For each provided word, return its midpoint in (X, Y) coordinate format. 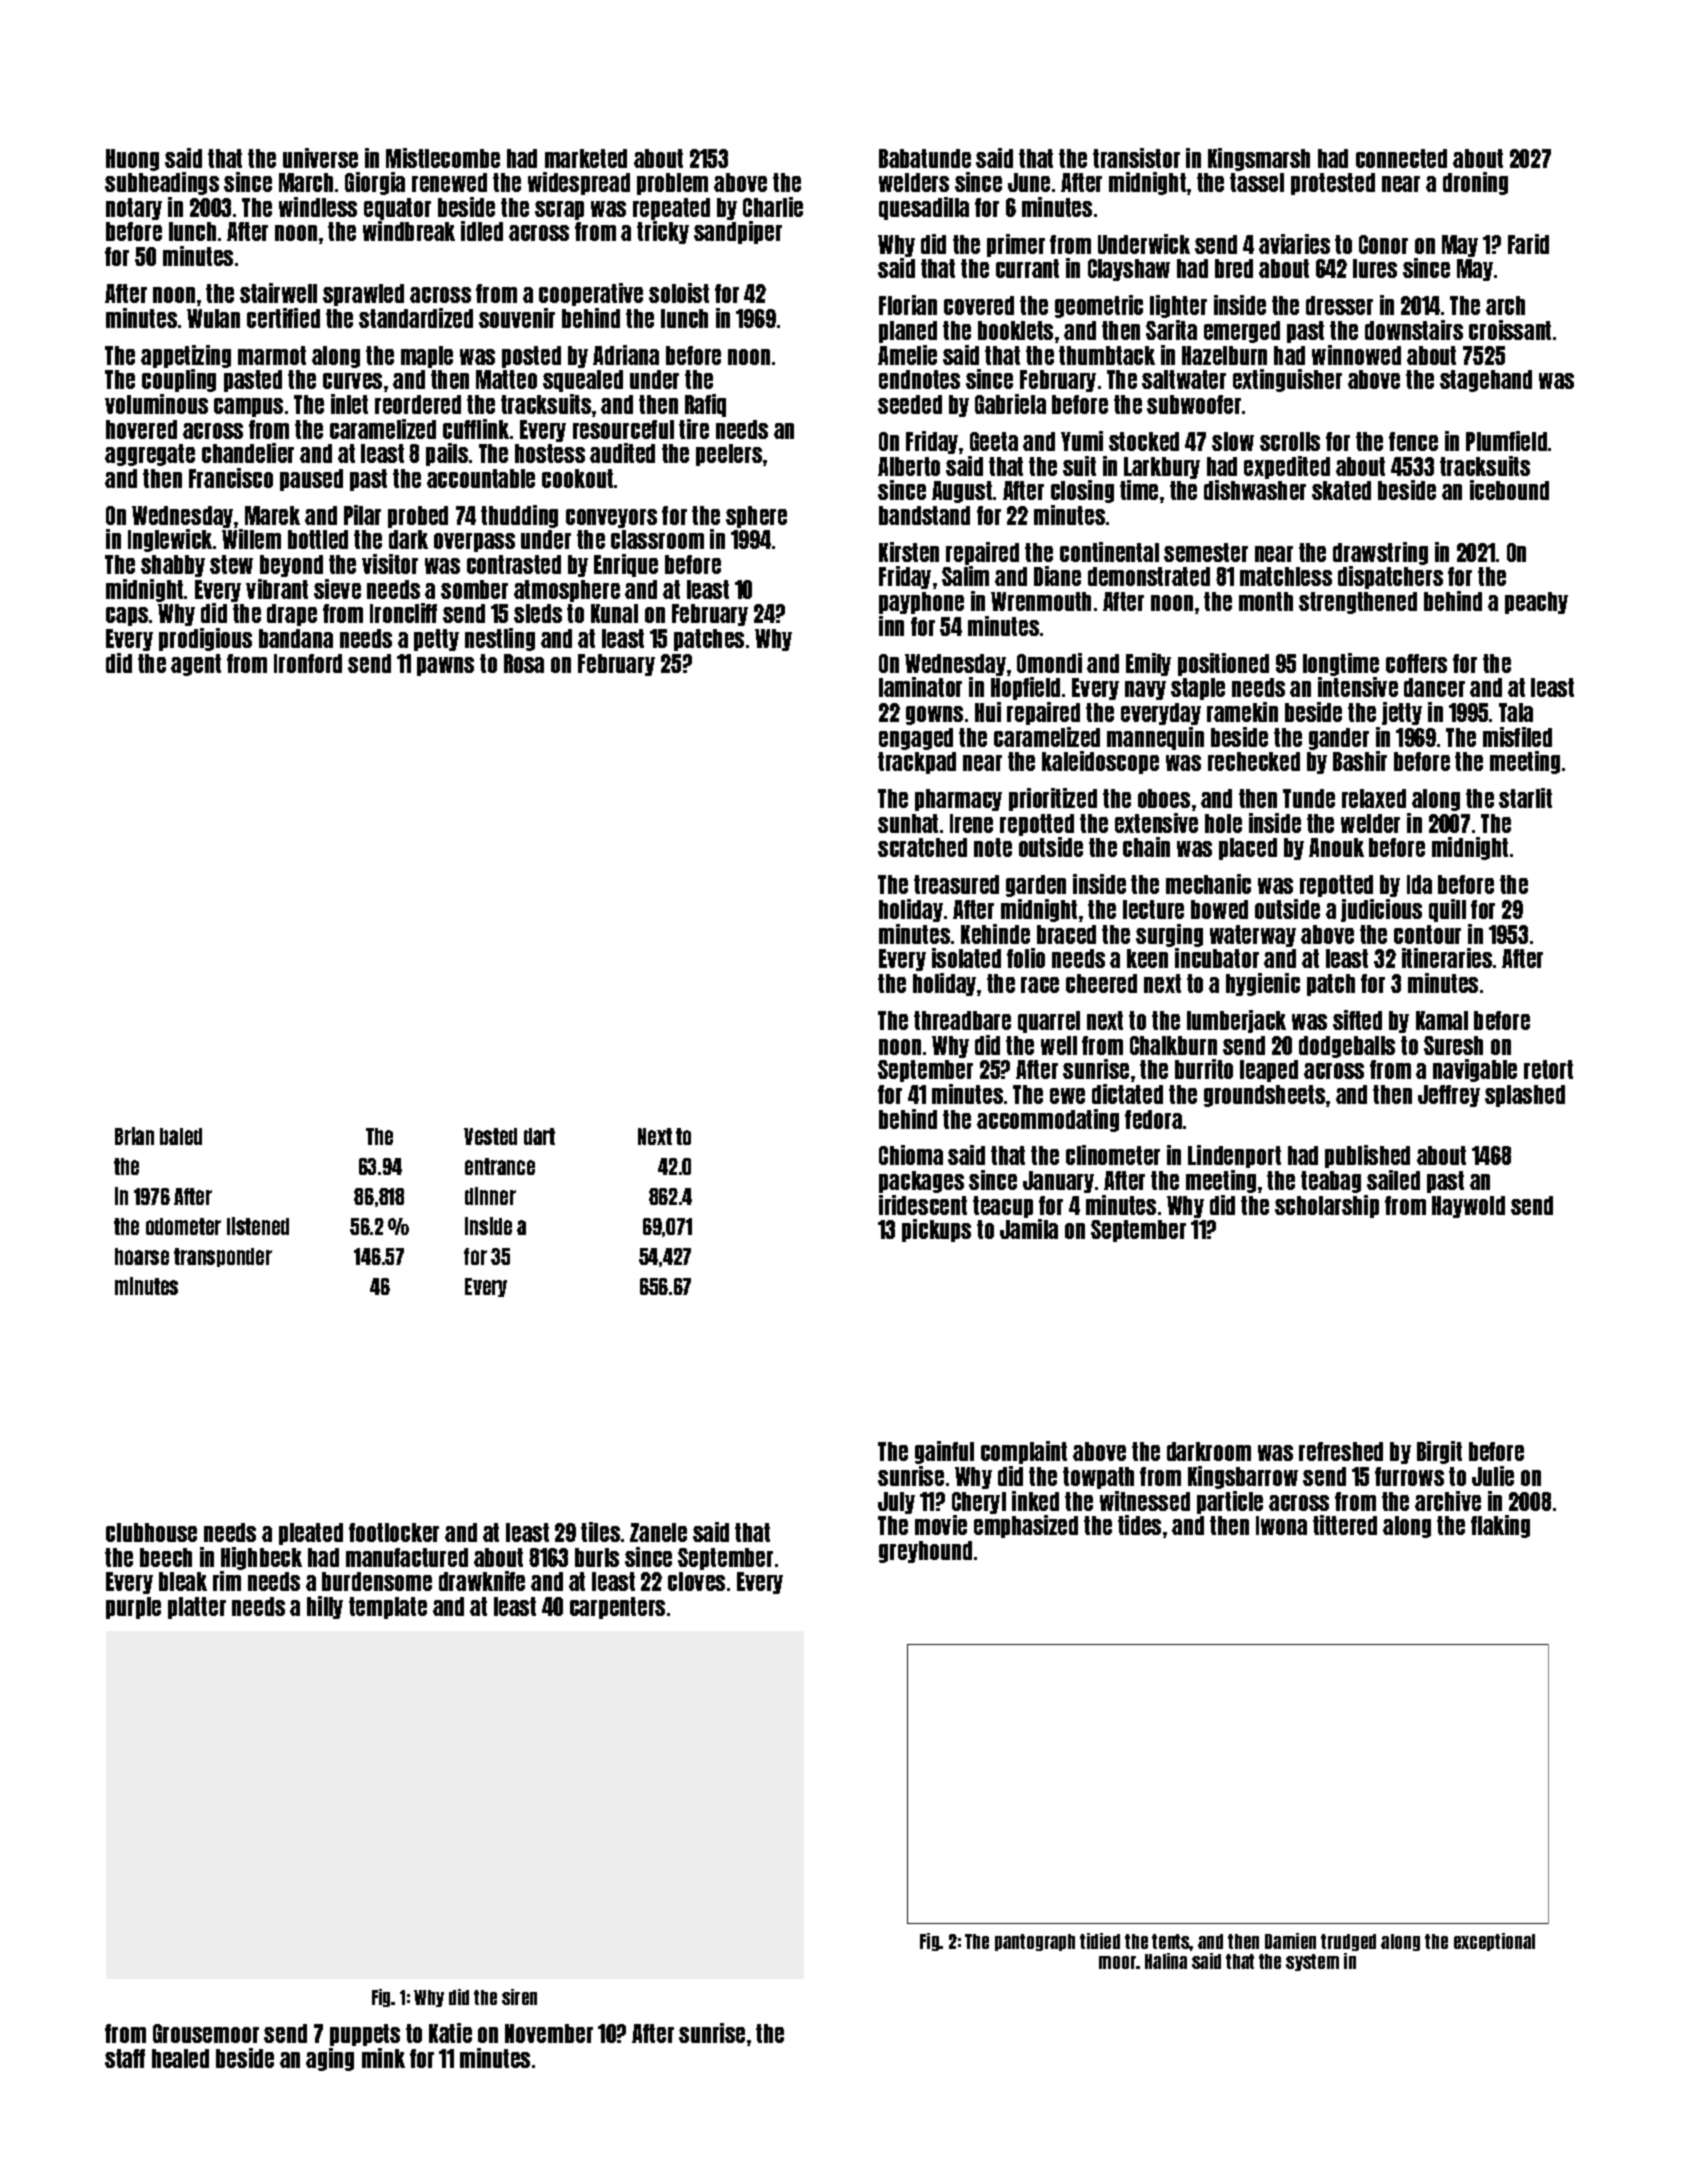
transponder (223, 1257)
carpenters (617, 1608)
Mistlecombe (443, 158)
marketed (586, 158)
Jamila (1029, 1229)
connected (1401, 158)
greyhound (925, 1552)
